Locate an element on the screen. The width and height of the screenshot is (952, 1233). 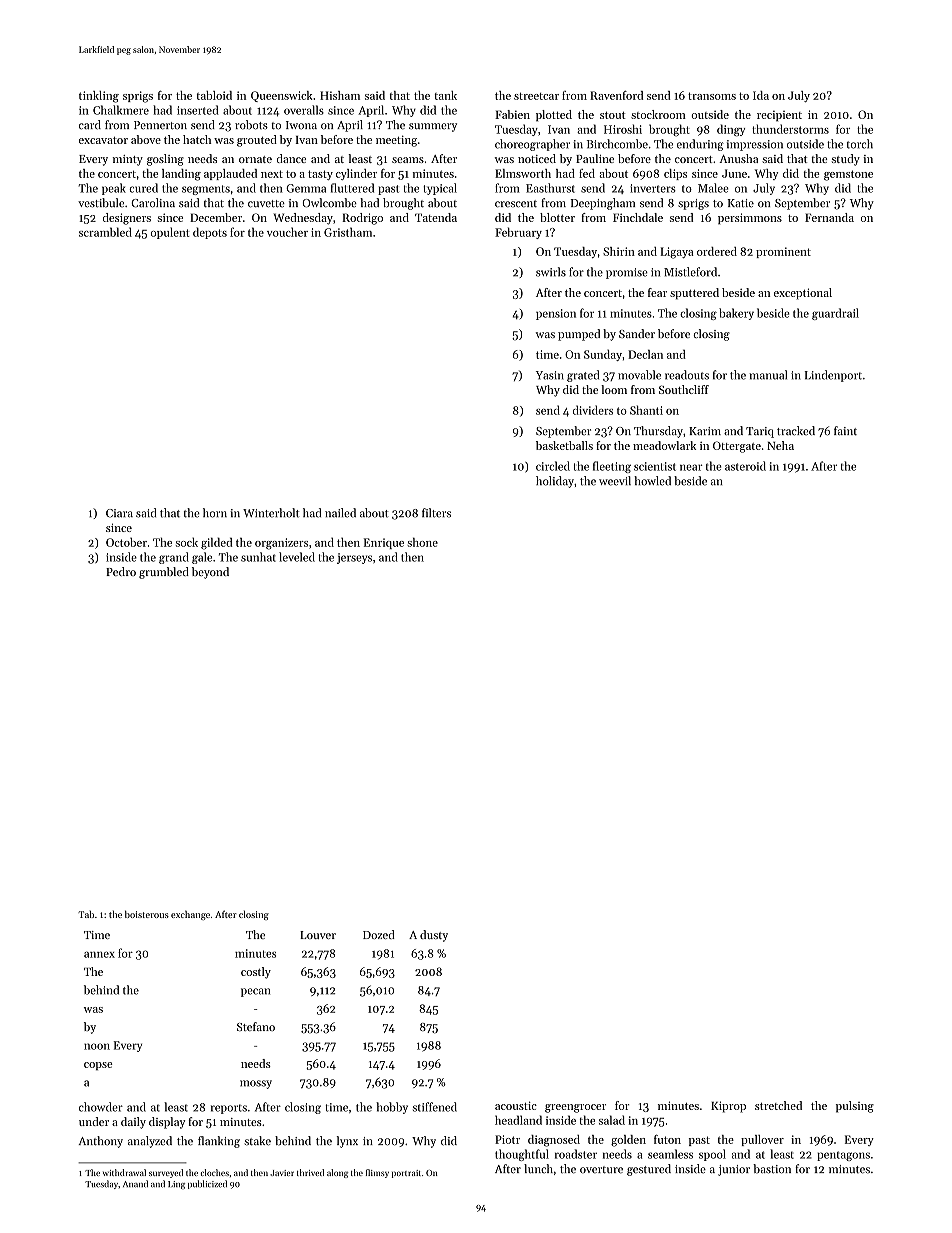
exchange is located at coordinates (190, 915).
